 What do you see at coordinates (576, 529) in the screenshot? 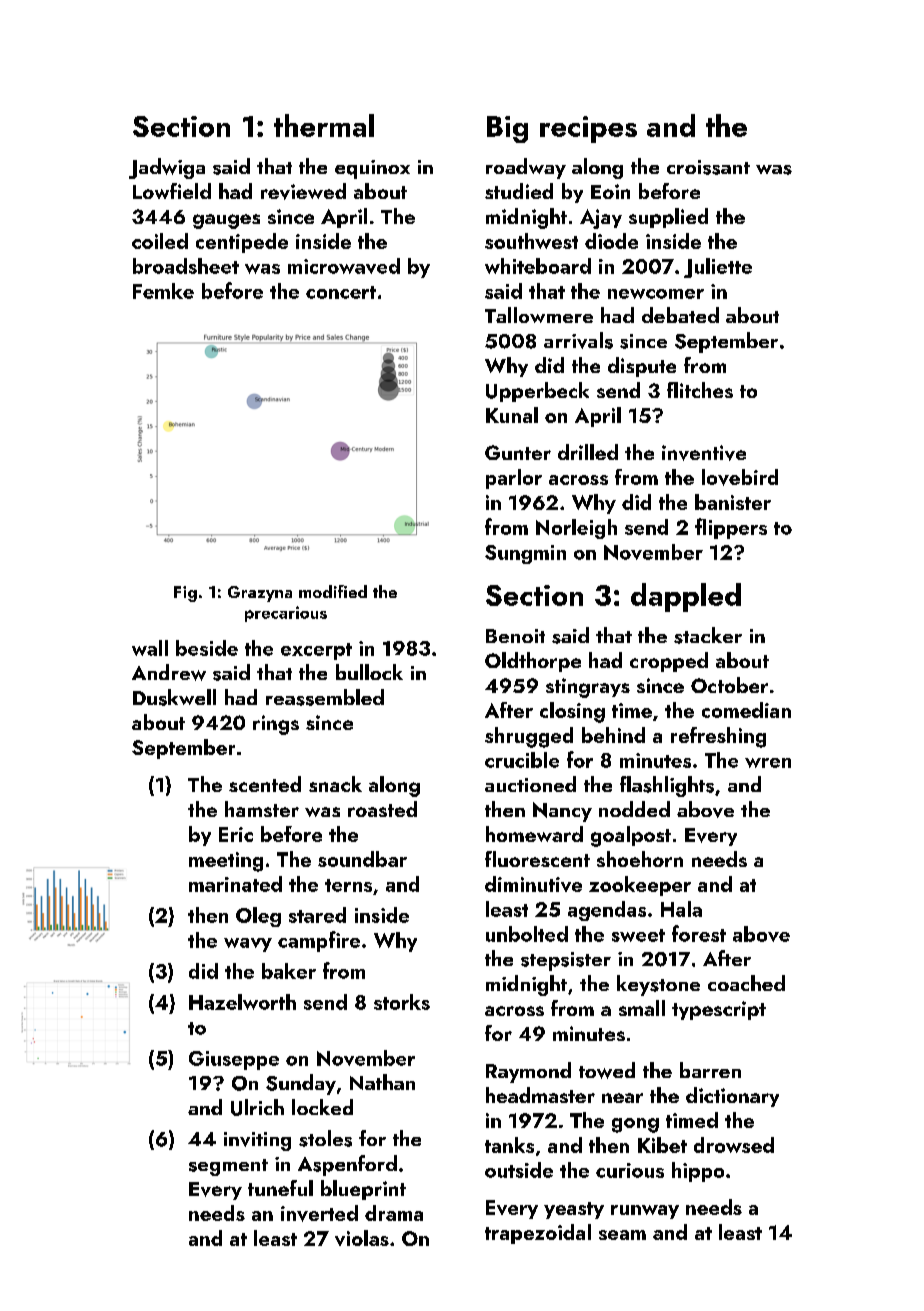
I see `Norleigh` at bounding box center [576, 529].
